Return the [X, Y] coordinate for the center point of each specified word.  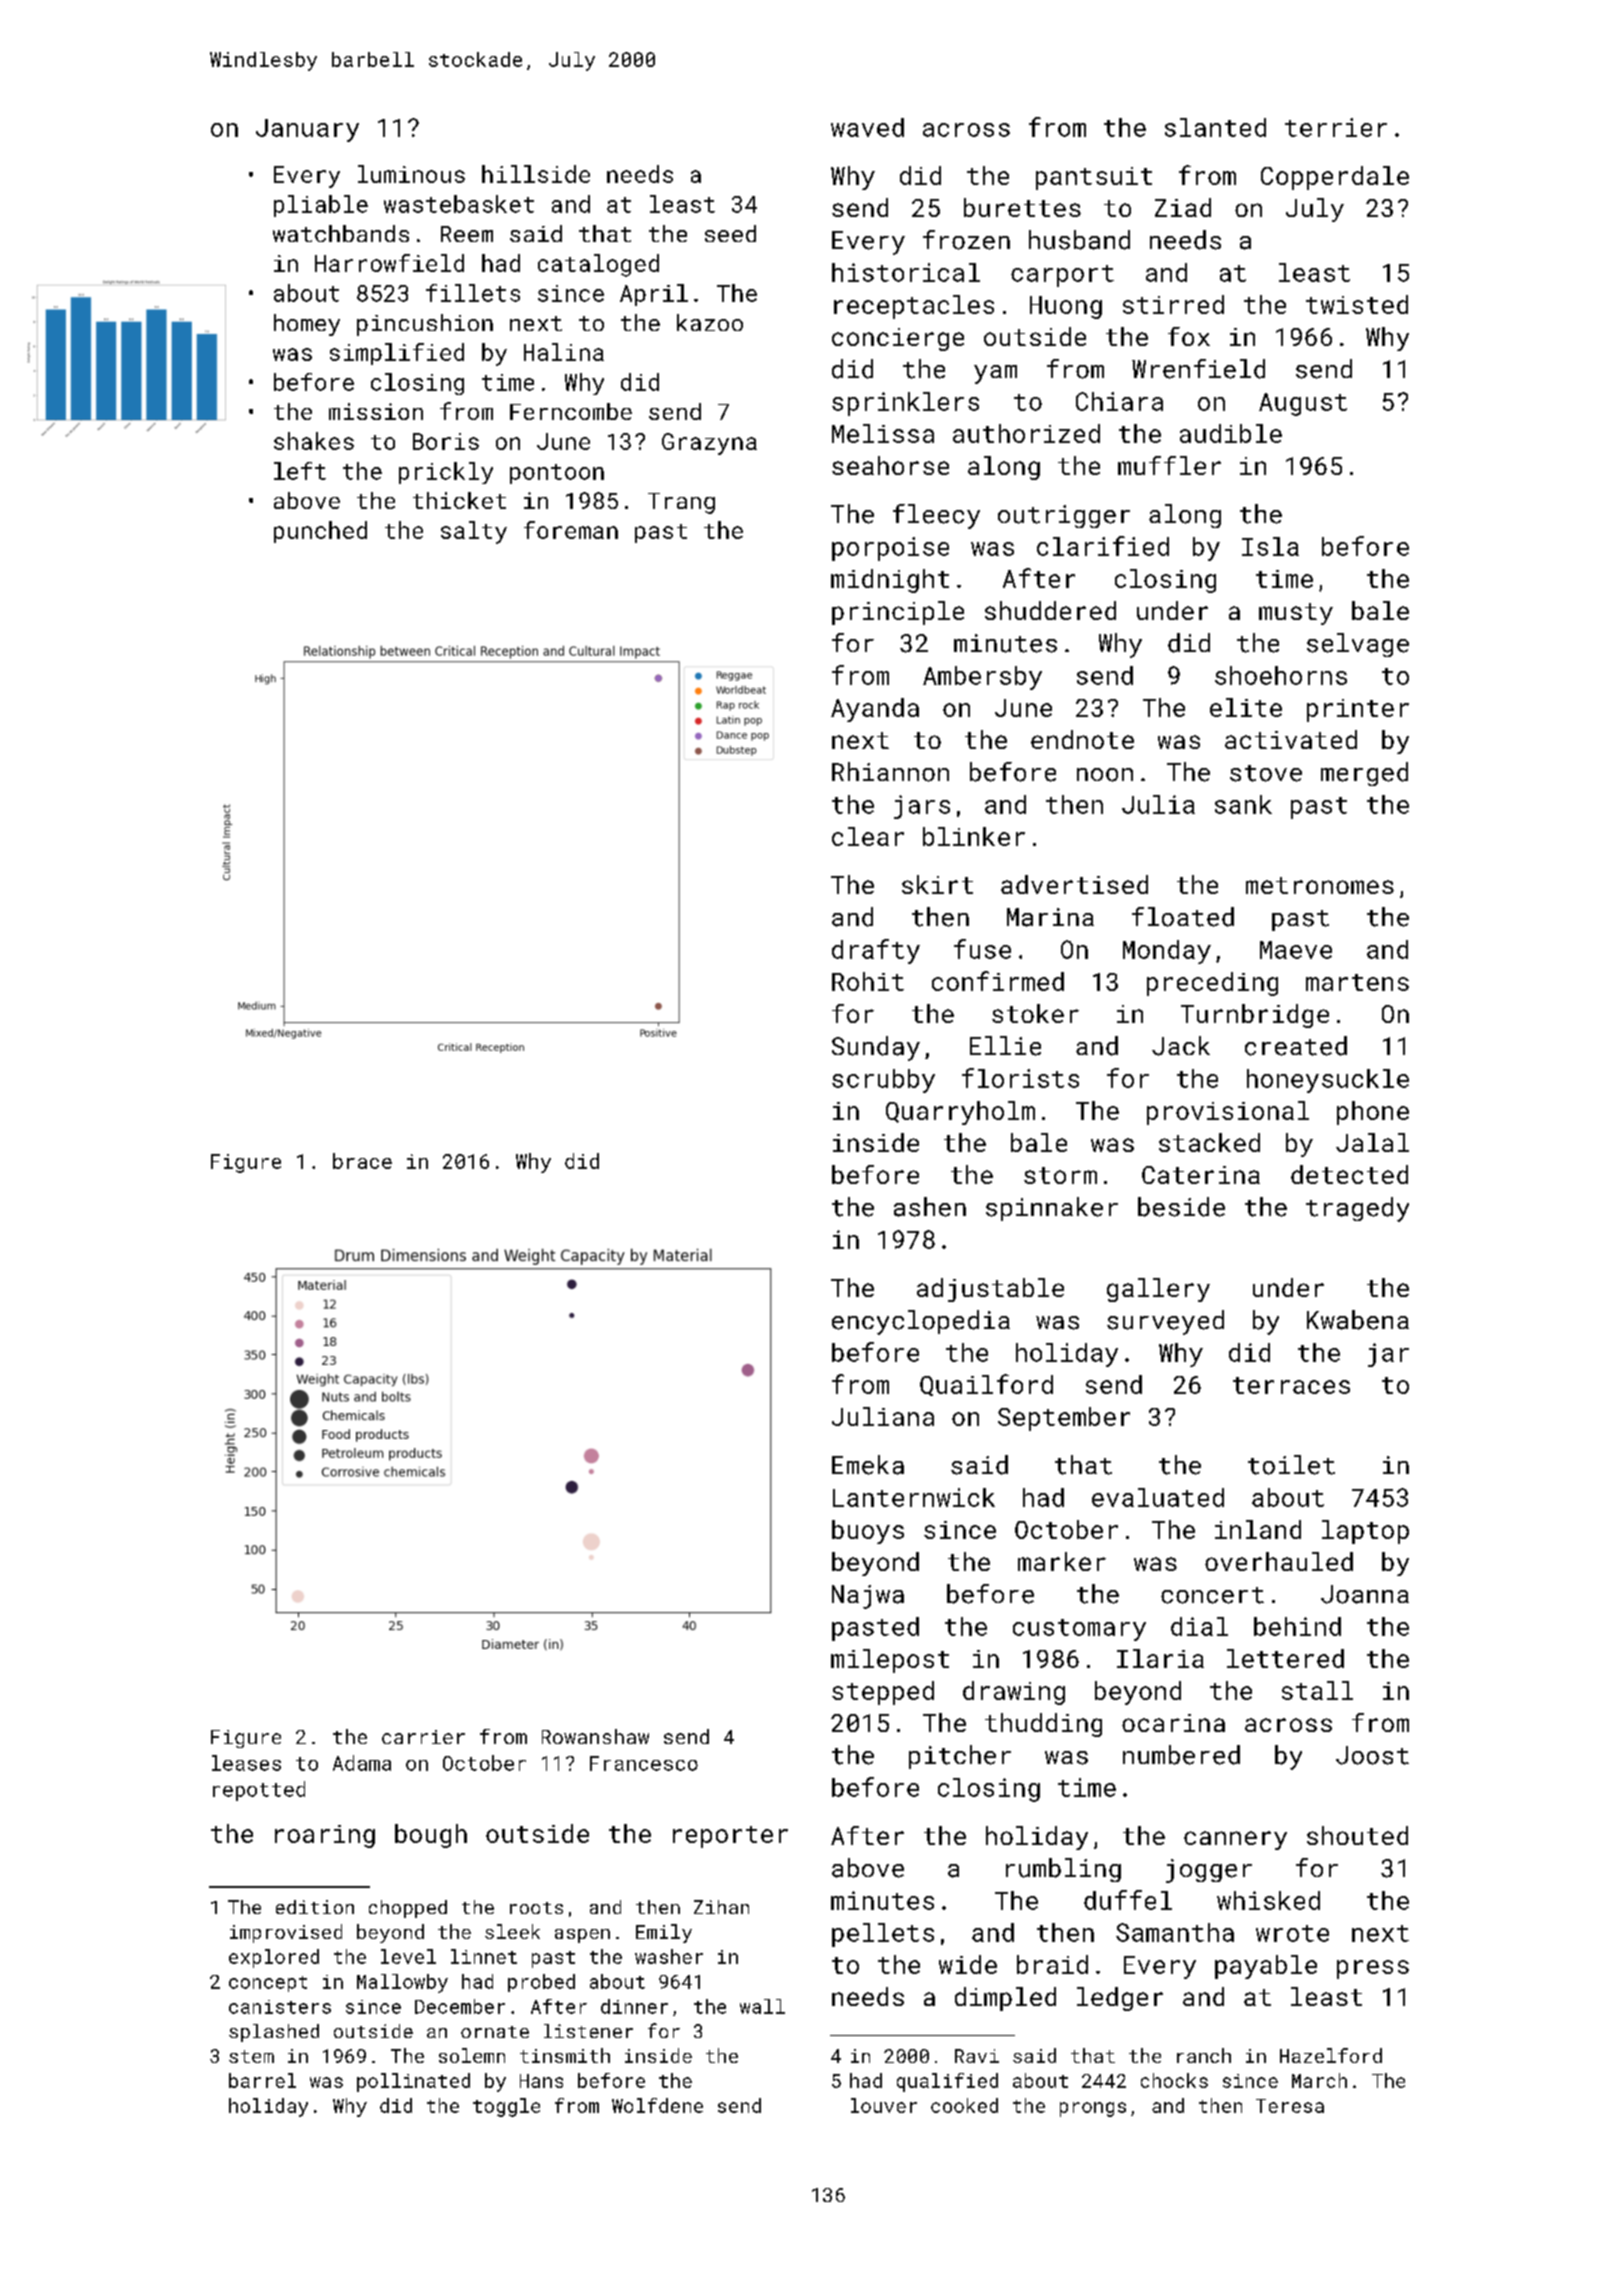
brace [362, 1161]
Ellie [1005, 1046]
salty [474, 532]
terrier [1336, 127]
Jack [1181, 1046]
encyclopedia [921, 1322]
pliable [321, 206]
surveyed [1165, 1322]
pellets [883, 1935]
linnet [484, 1956]
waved [867, 127]
